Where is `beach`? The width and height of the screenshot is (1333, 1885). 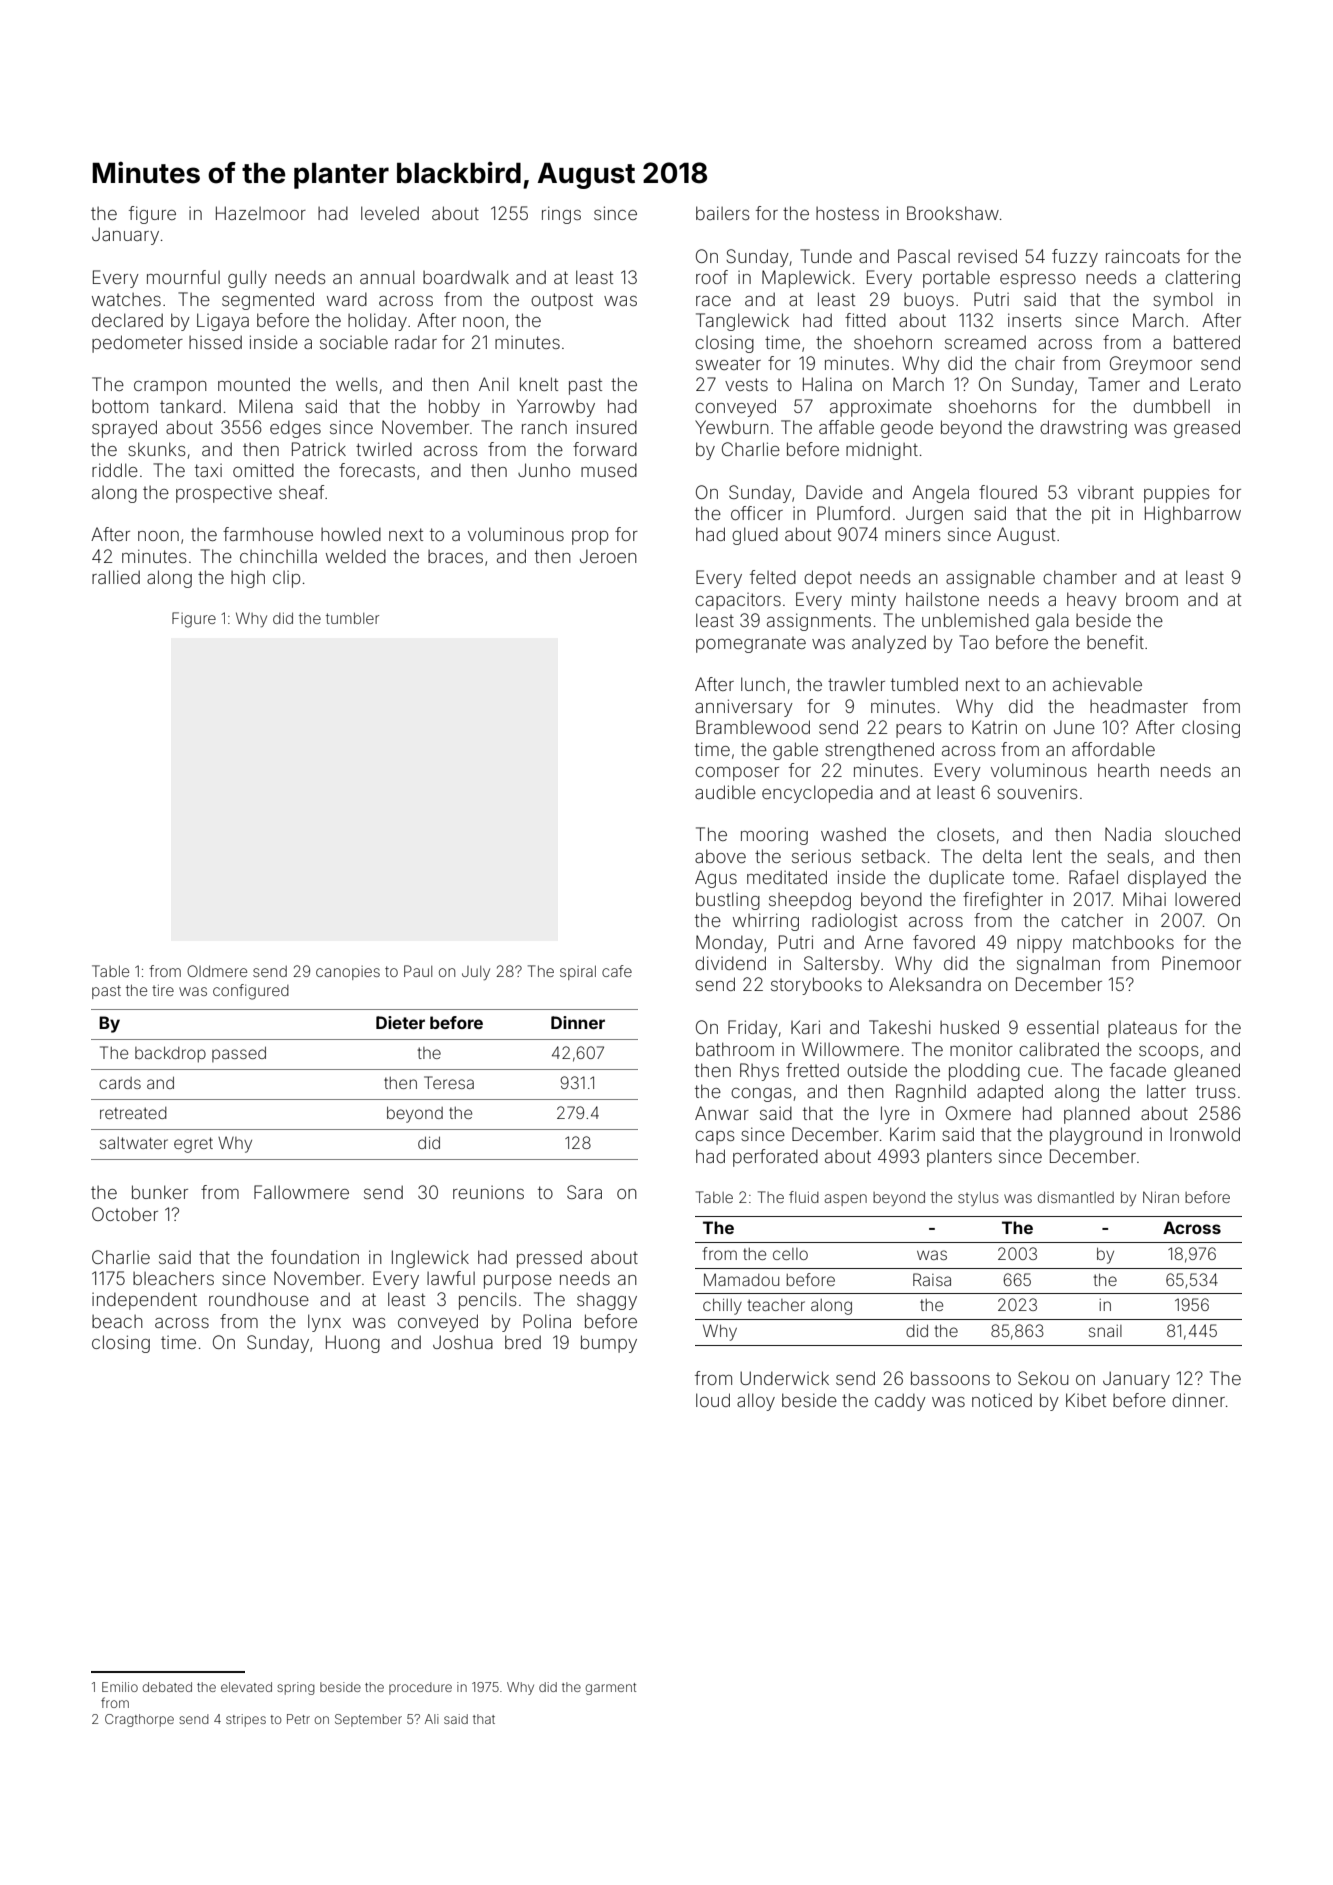
beach is located at coordinates (117, 1321).
